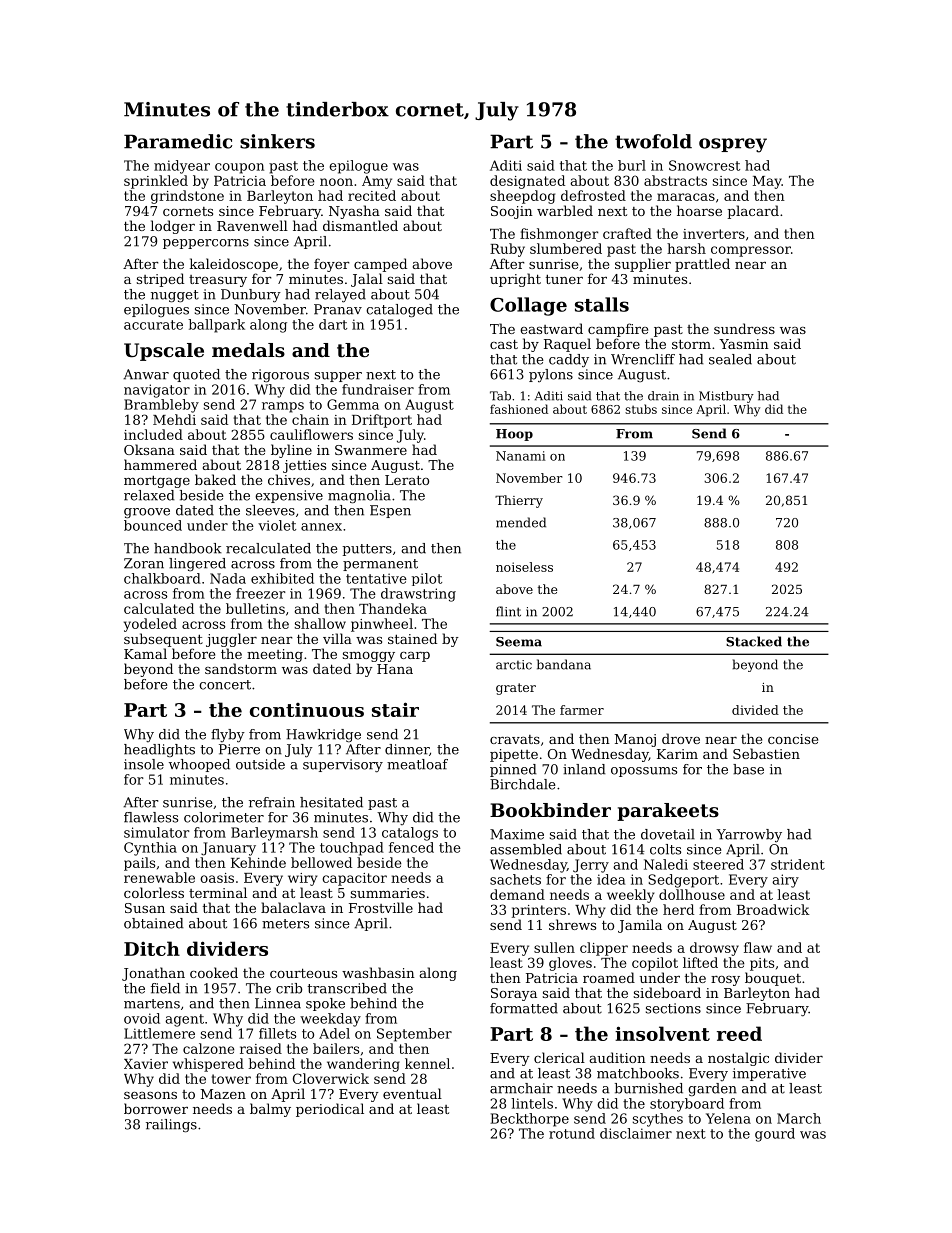  What do you see at coordinates (321, 862) in the page?
I see `bellowed` at bounding box center [321, 862].
